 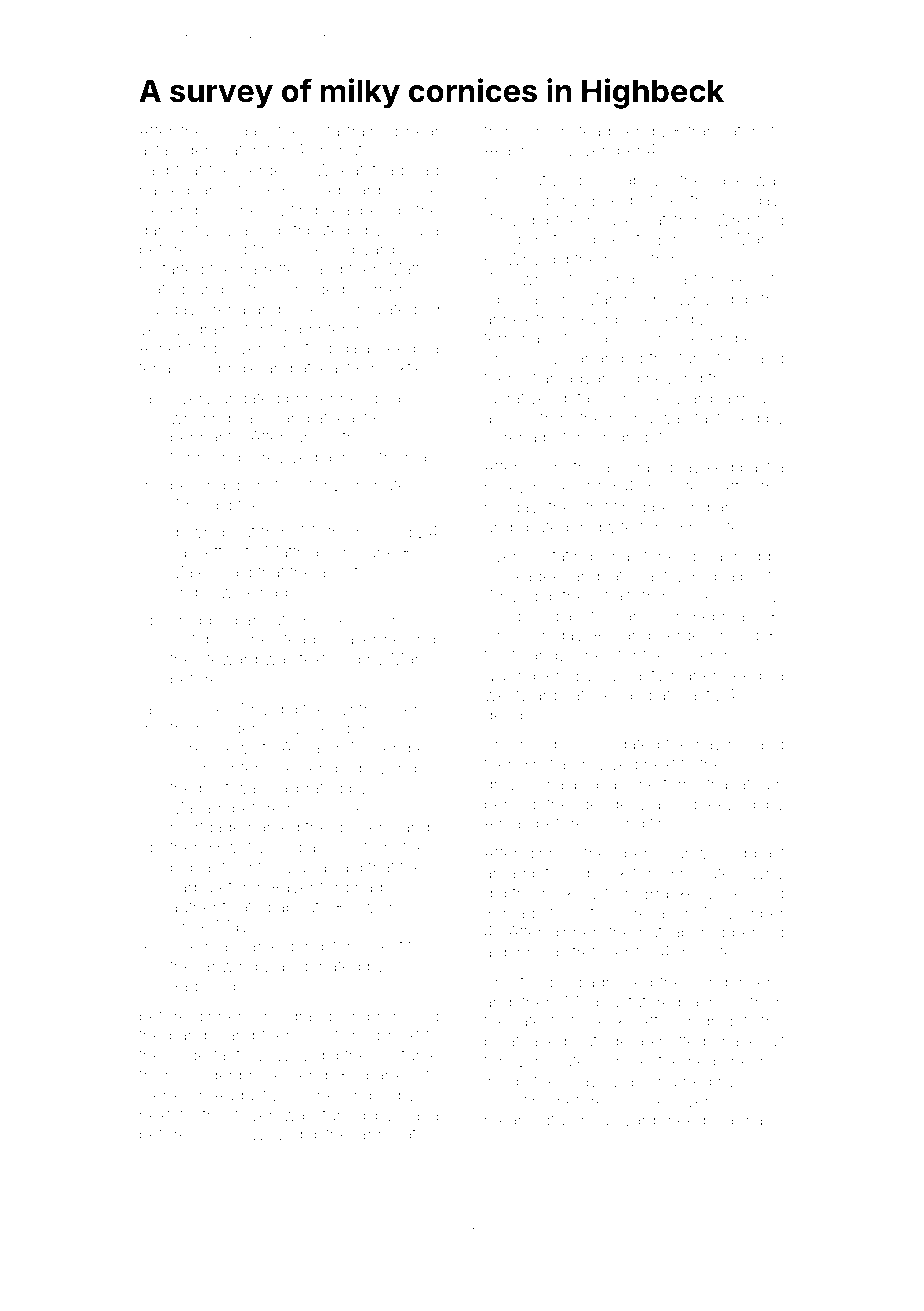 What do you see at coordinates (193, 571) in the page?
I see `Malee` at bounding box center [193, 571].
